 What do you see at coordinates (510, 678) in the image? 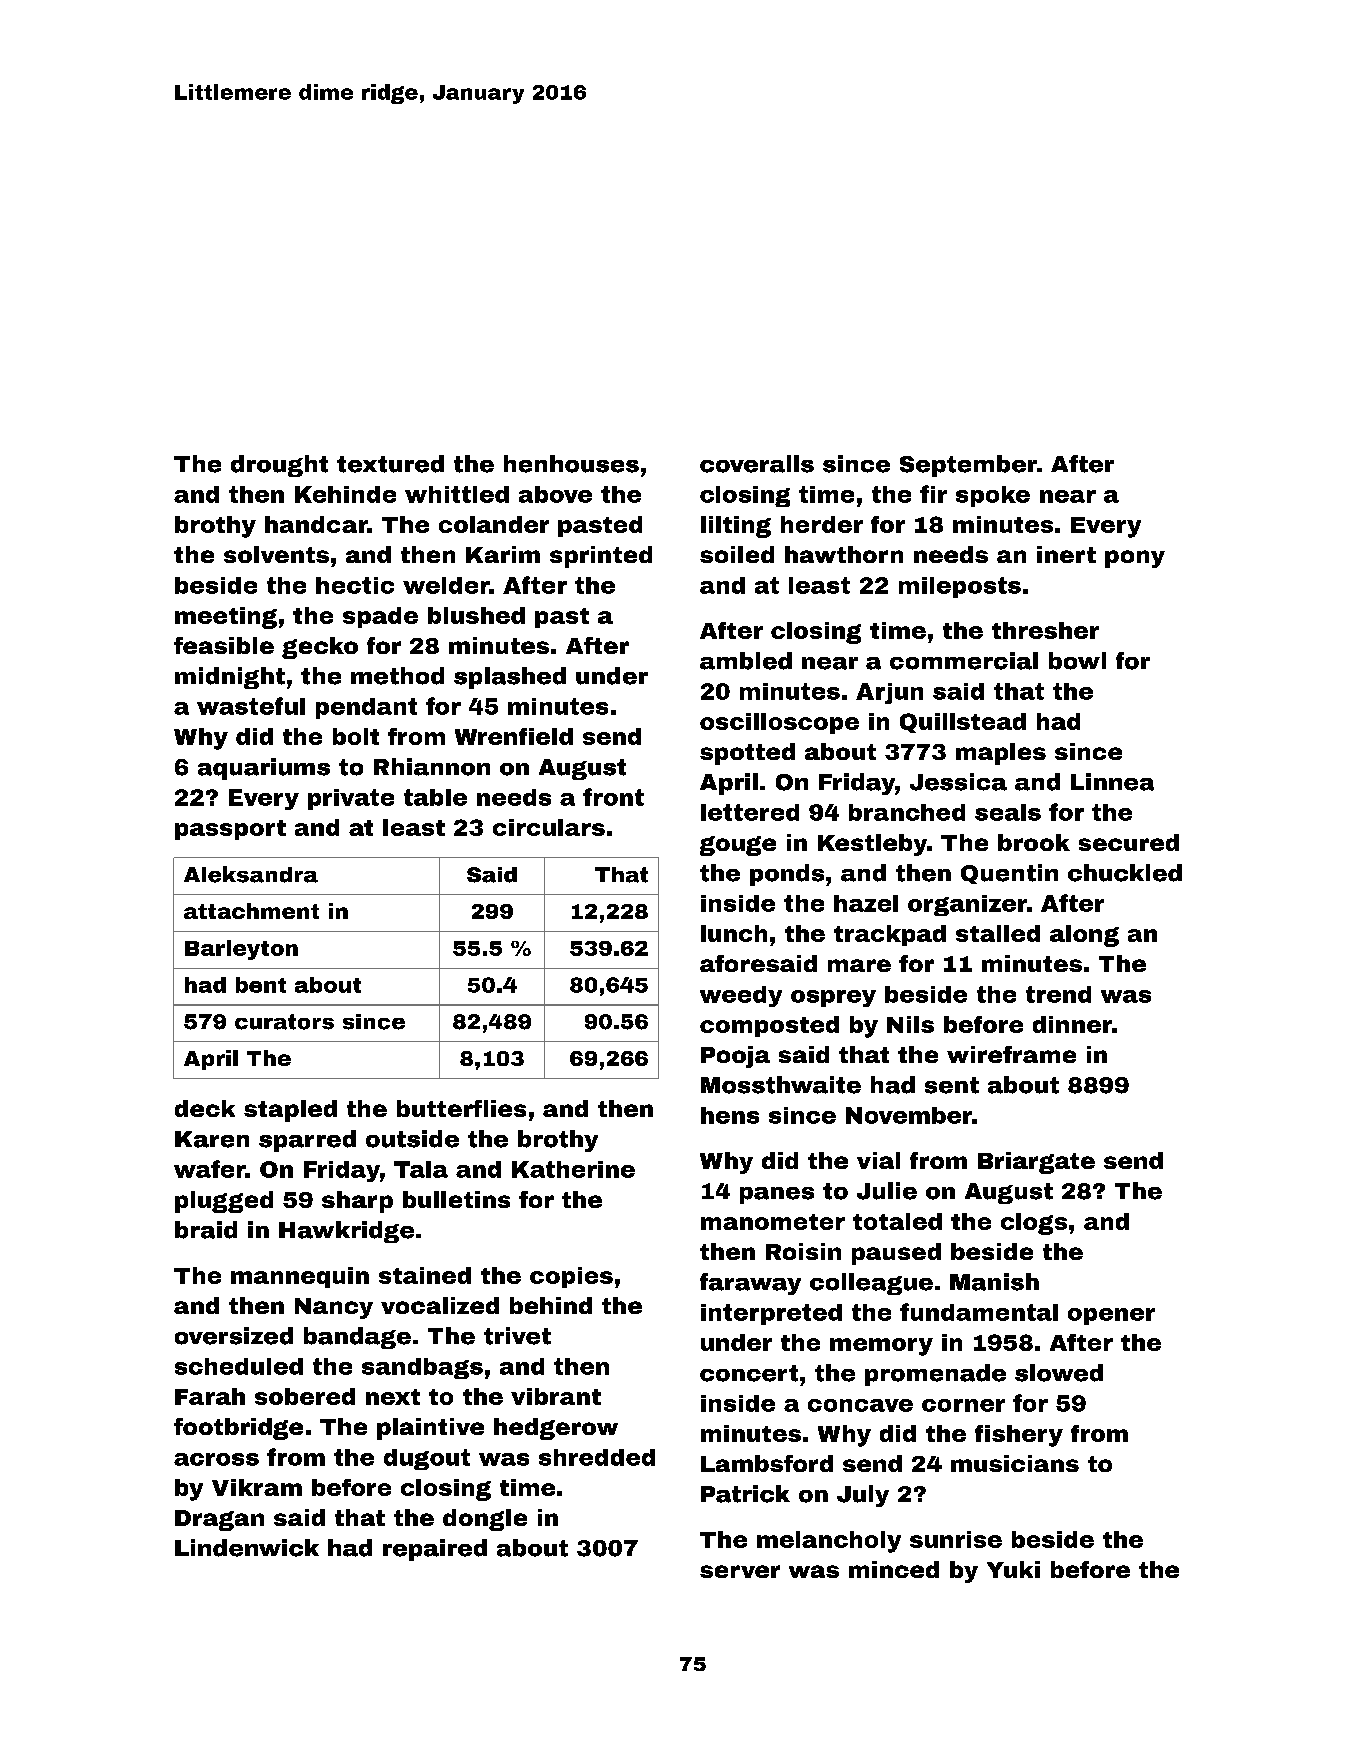
I see `splashed` at bounding box center [510, 678].
